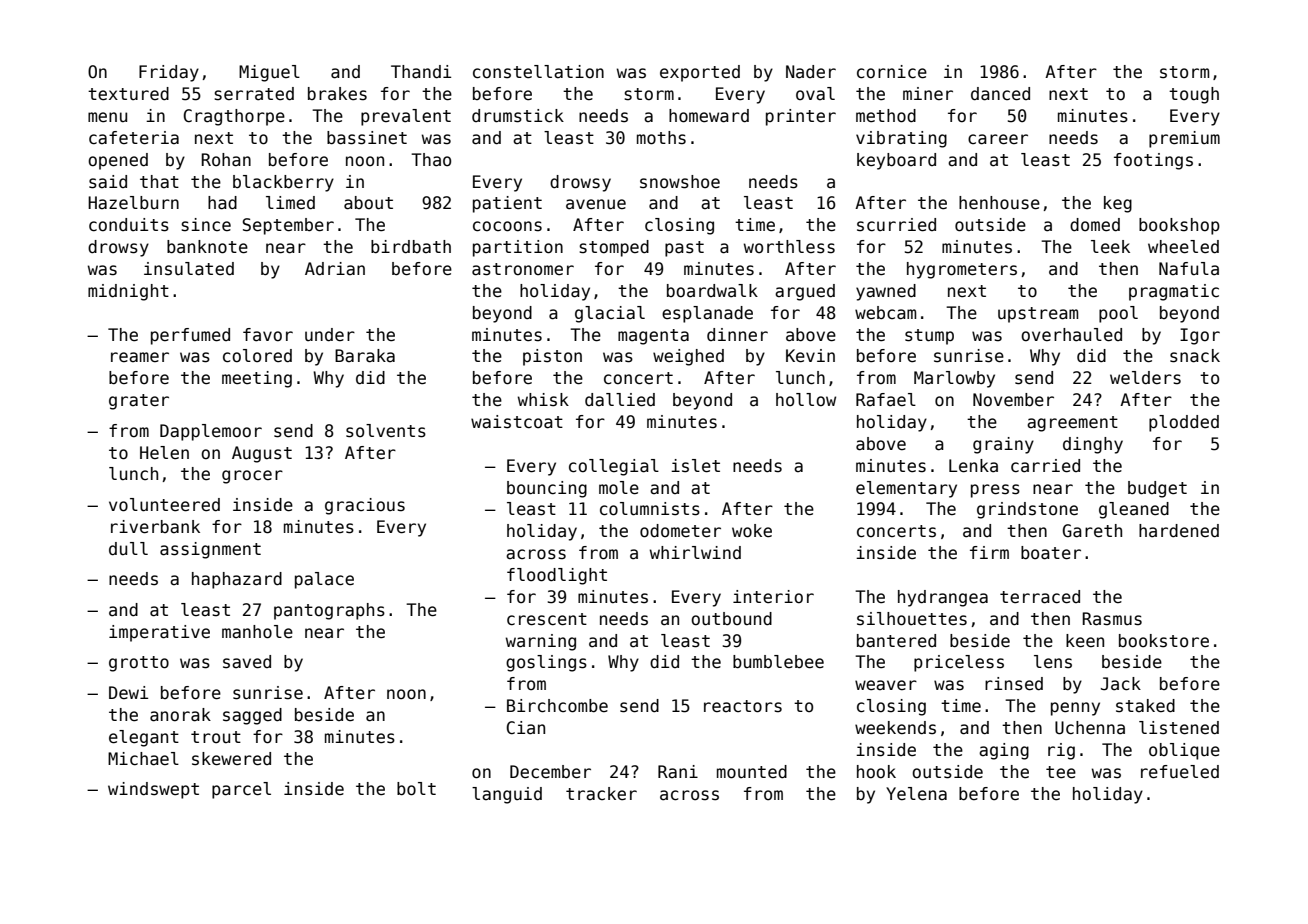  I want to click on pool, so click(1118, 314).
